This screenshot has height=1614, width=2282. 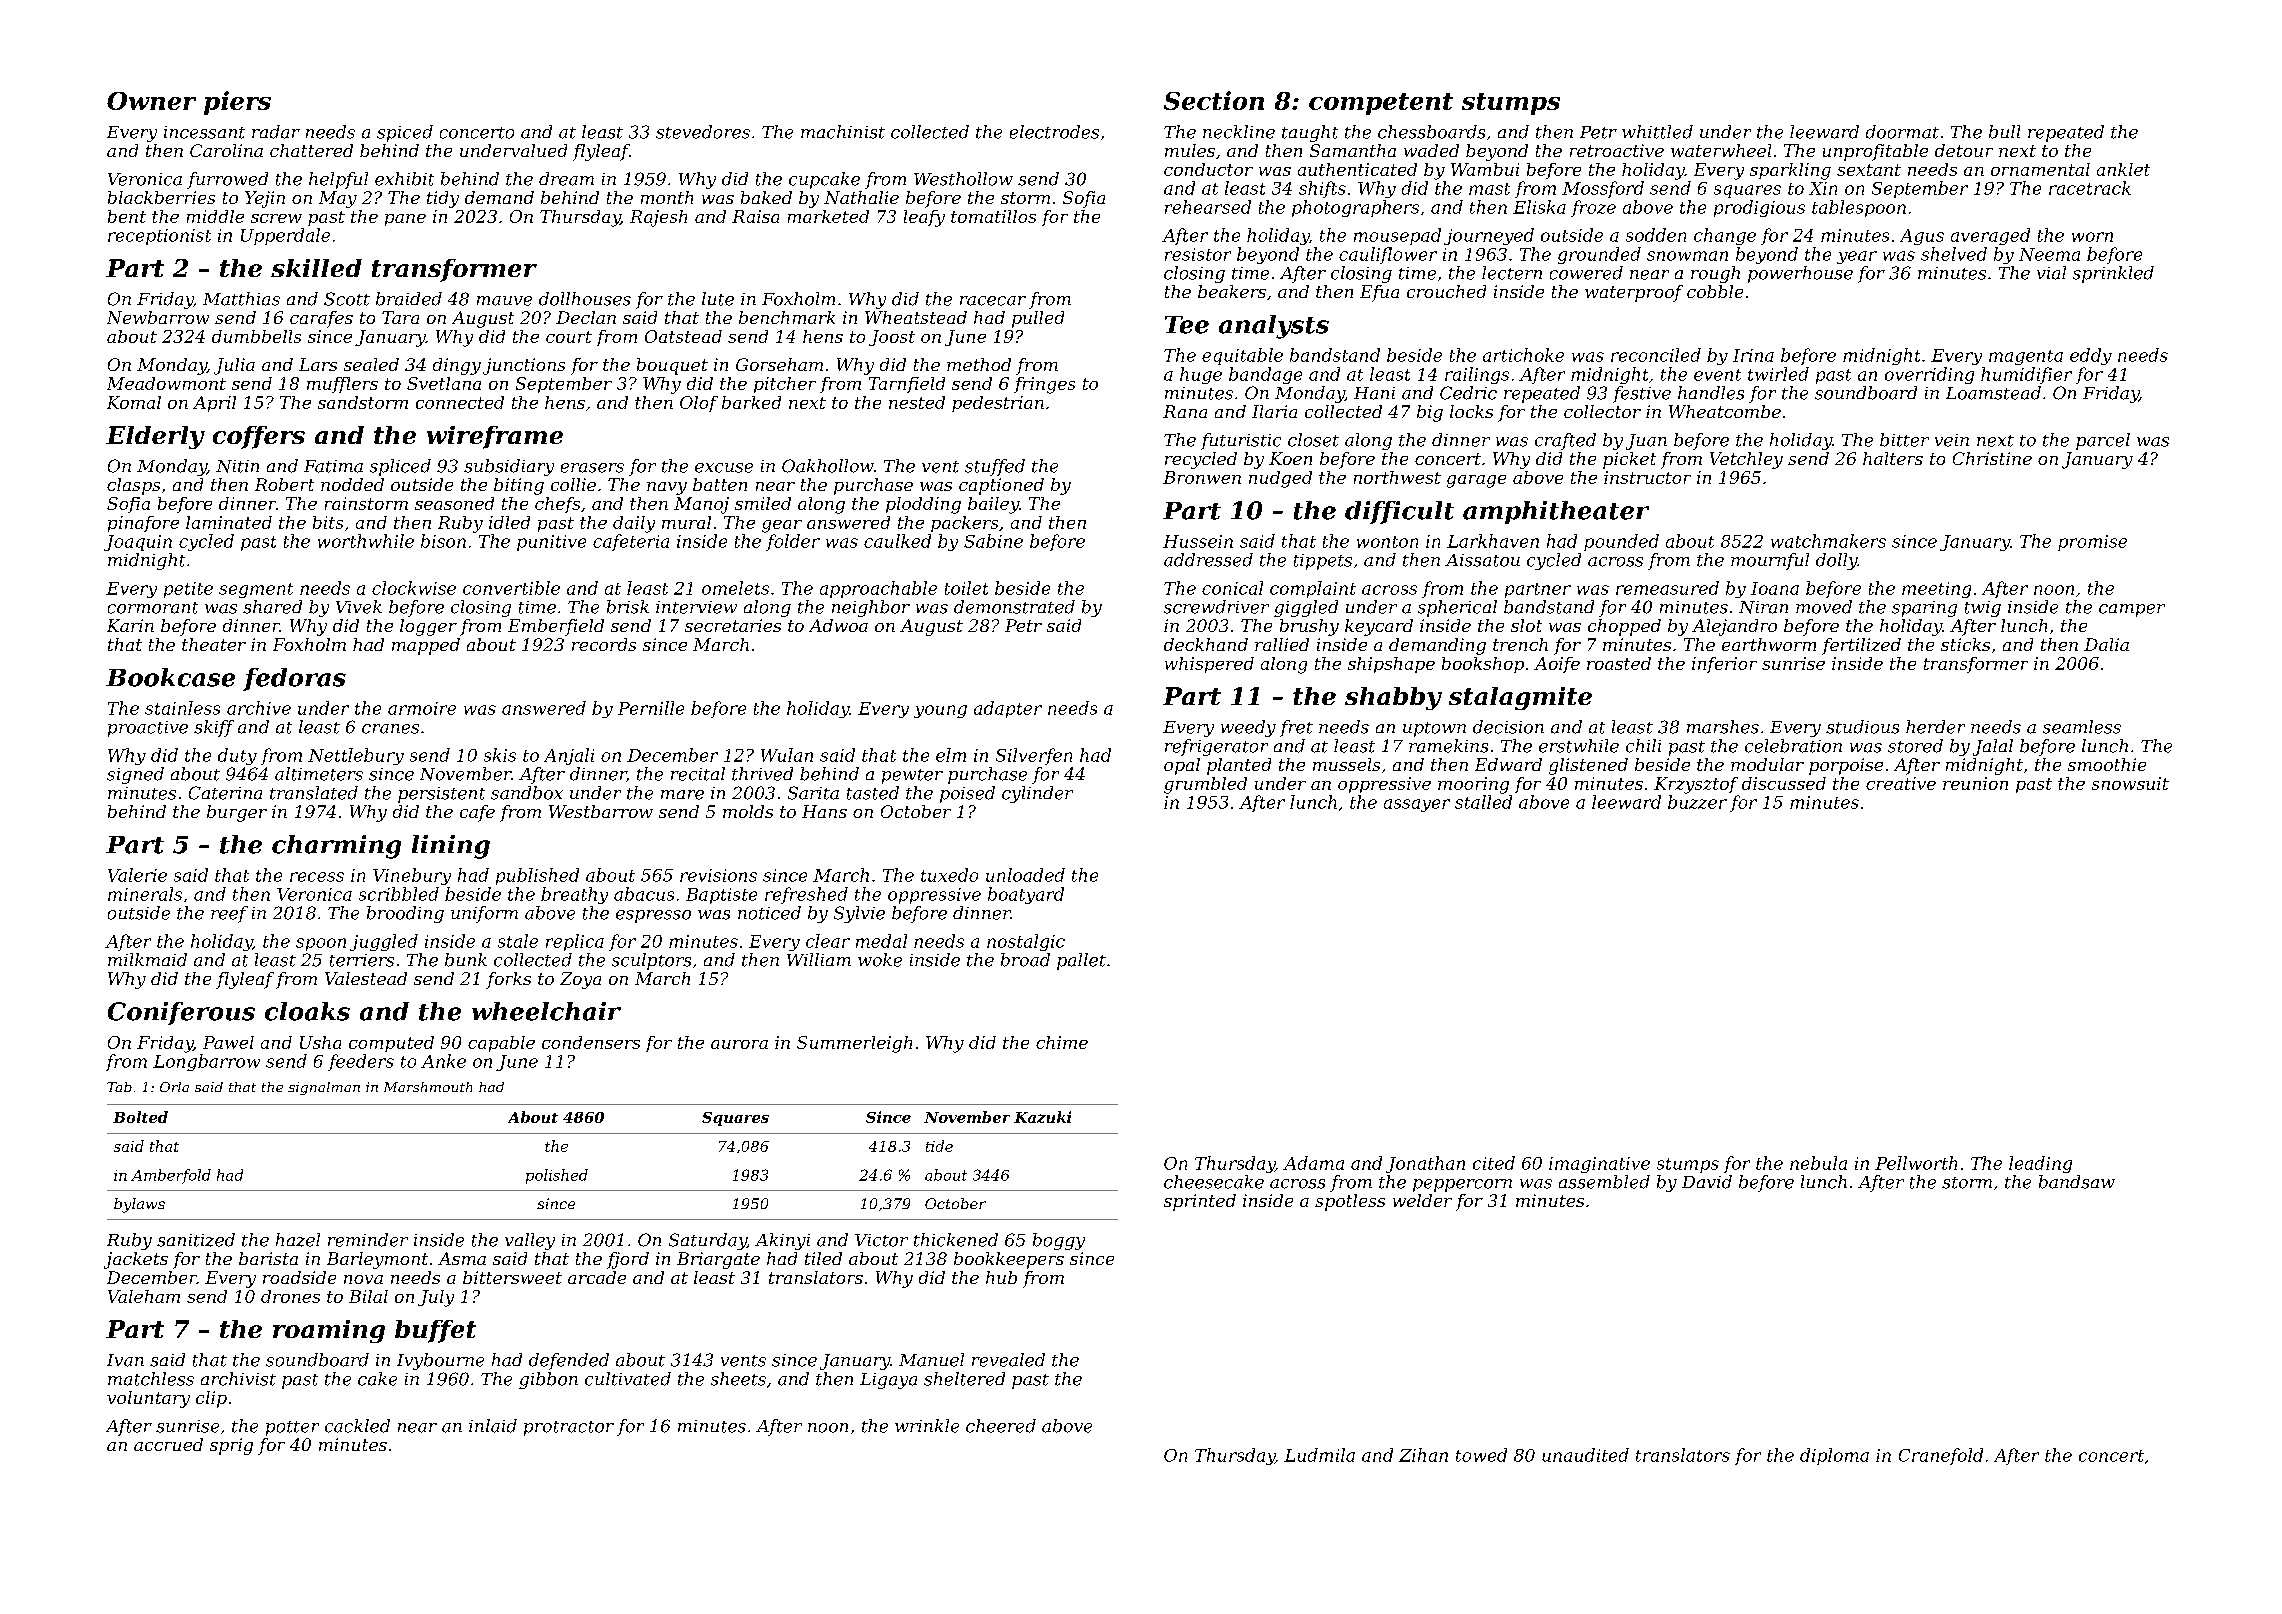 I want to click on approachable, so click(x=878, y=589).
